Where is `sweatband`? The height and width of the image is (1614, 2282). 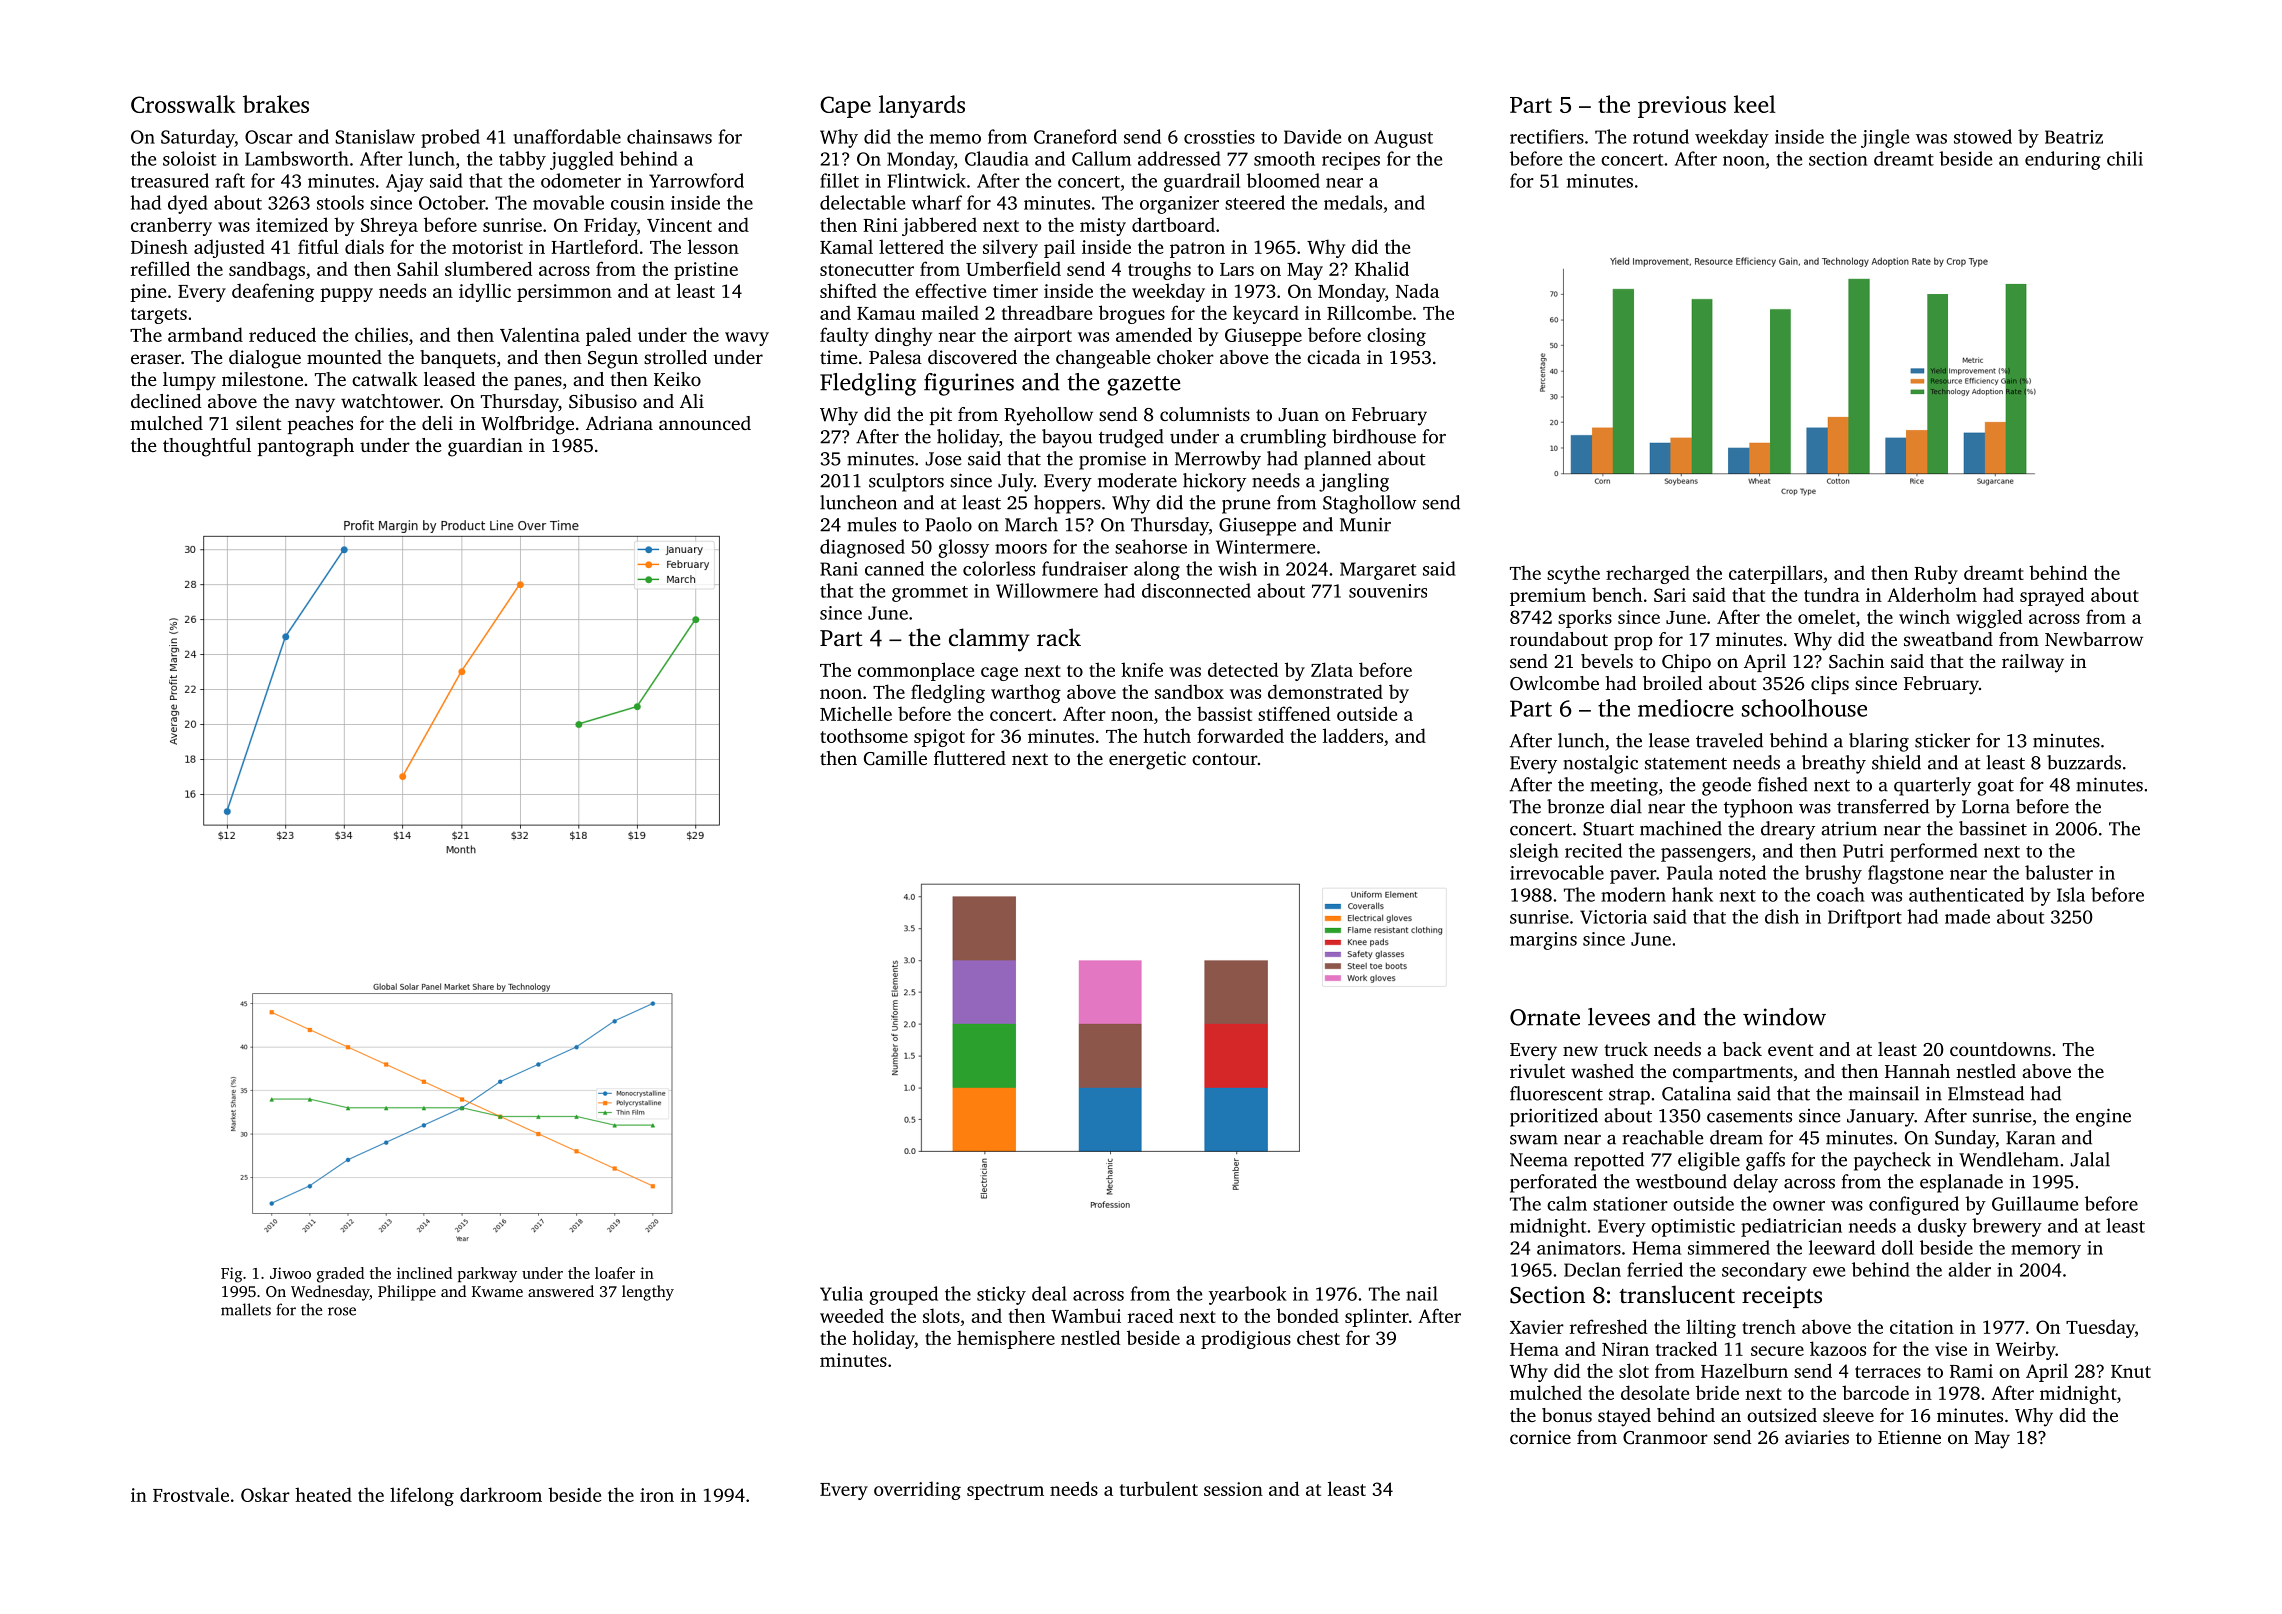
sweatband is located at coordinates (1948, 639).
